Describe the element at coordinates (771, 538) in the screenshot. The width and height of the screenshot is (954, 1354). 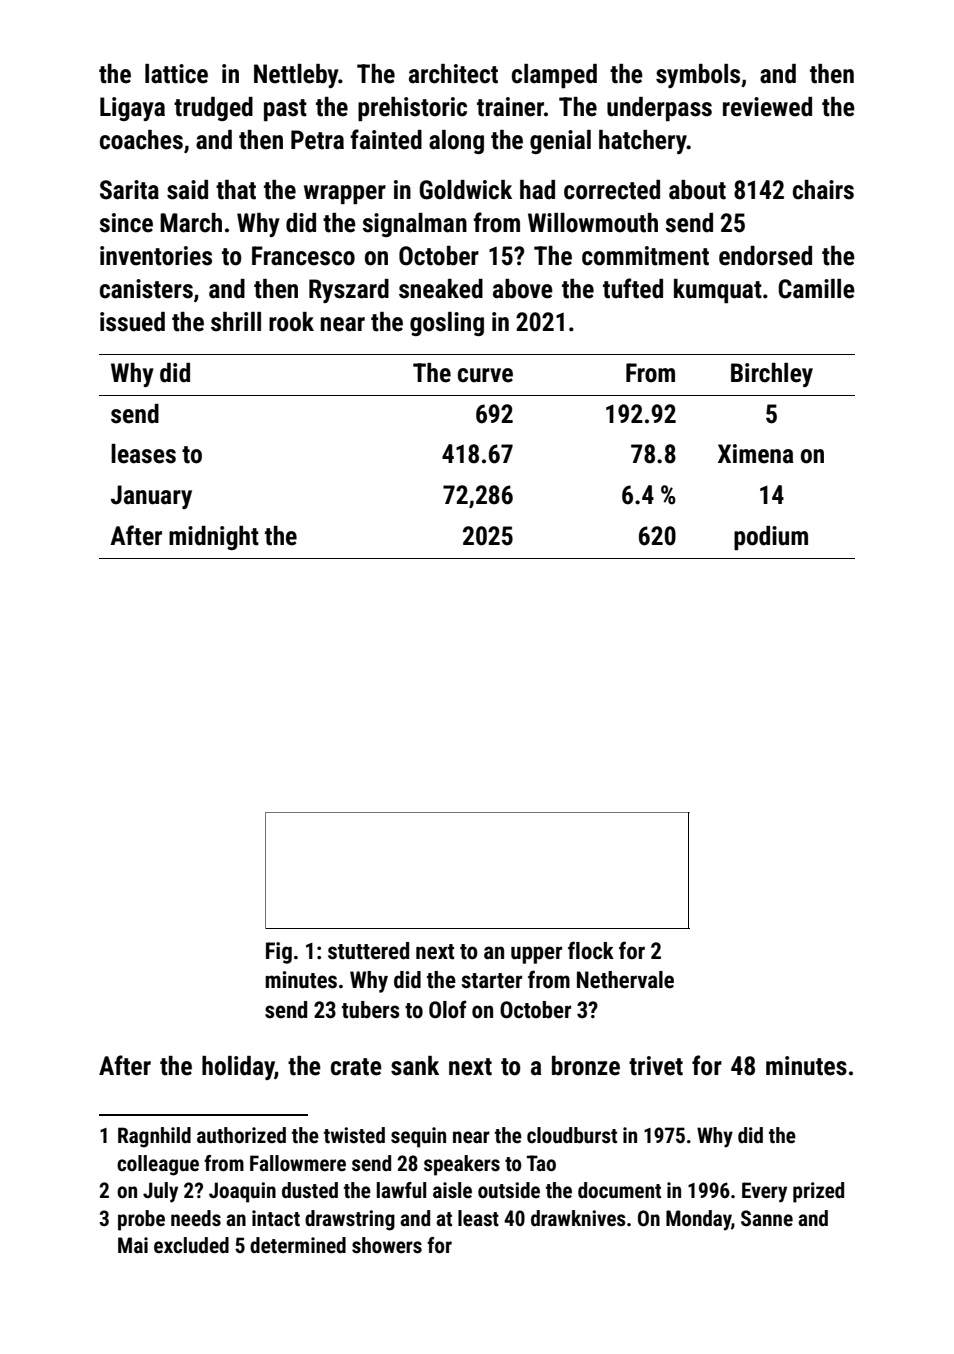
I see `podium` at that location.
